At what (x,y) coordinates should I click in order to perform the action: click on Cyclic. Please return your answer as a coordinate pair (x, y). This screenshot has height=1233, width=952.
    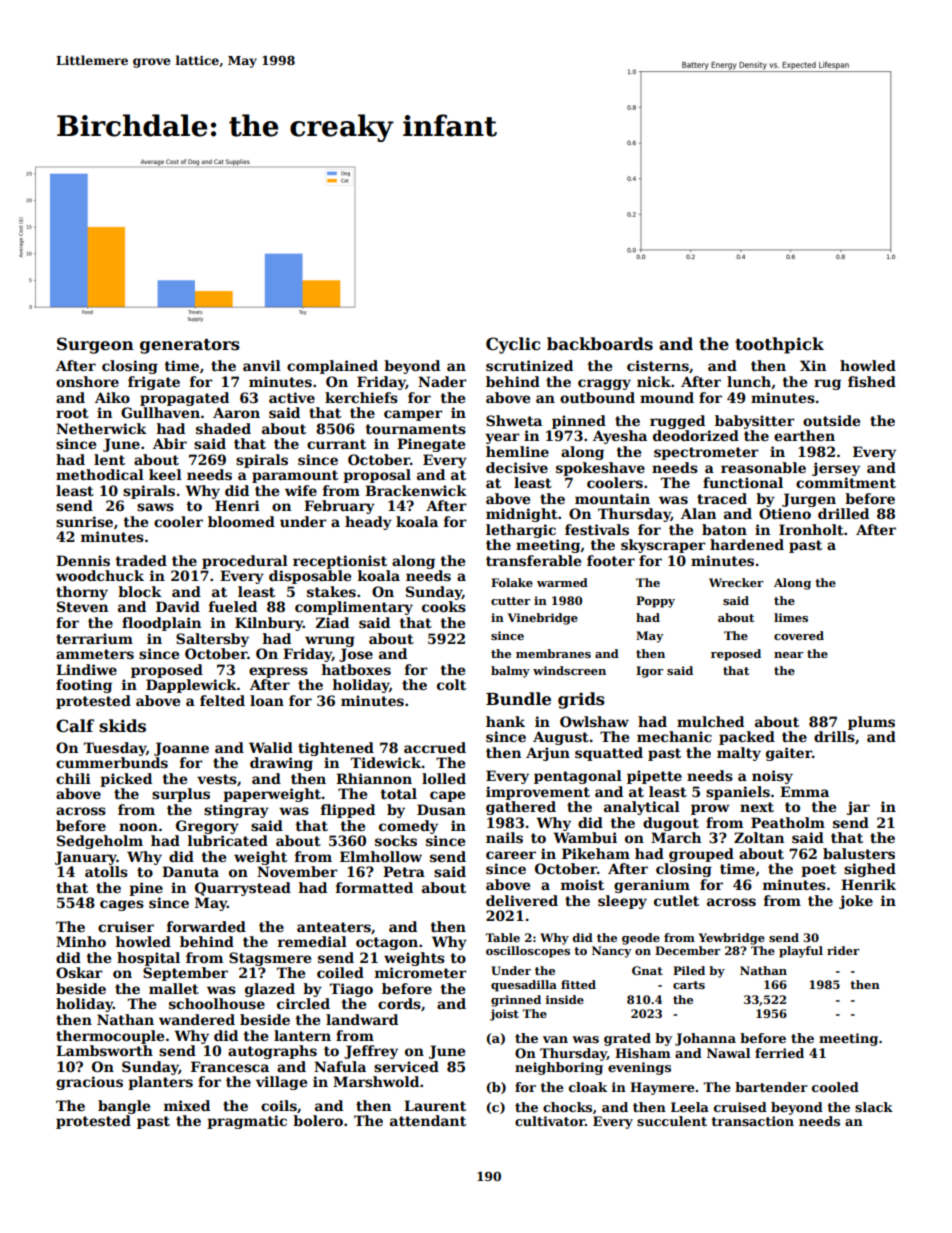
    Looking at the image, I should click on (513, 345).
